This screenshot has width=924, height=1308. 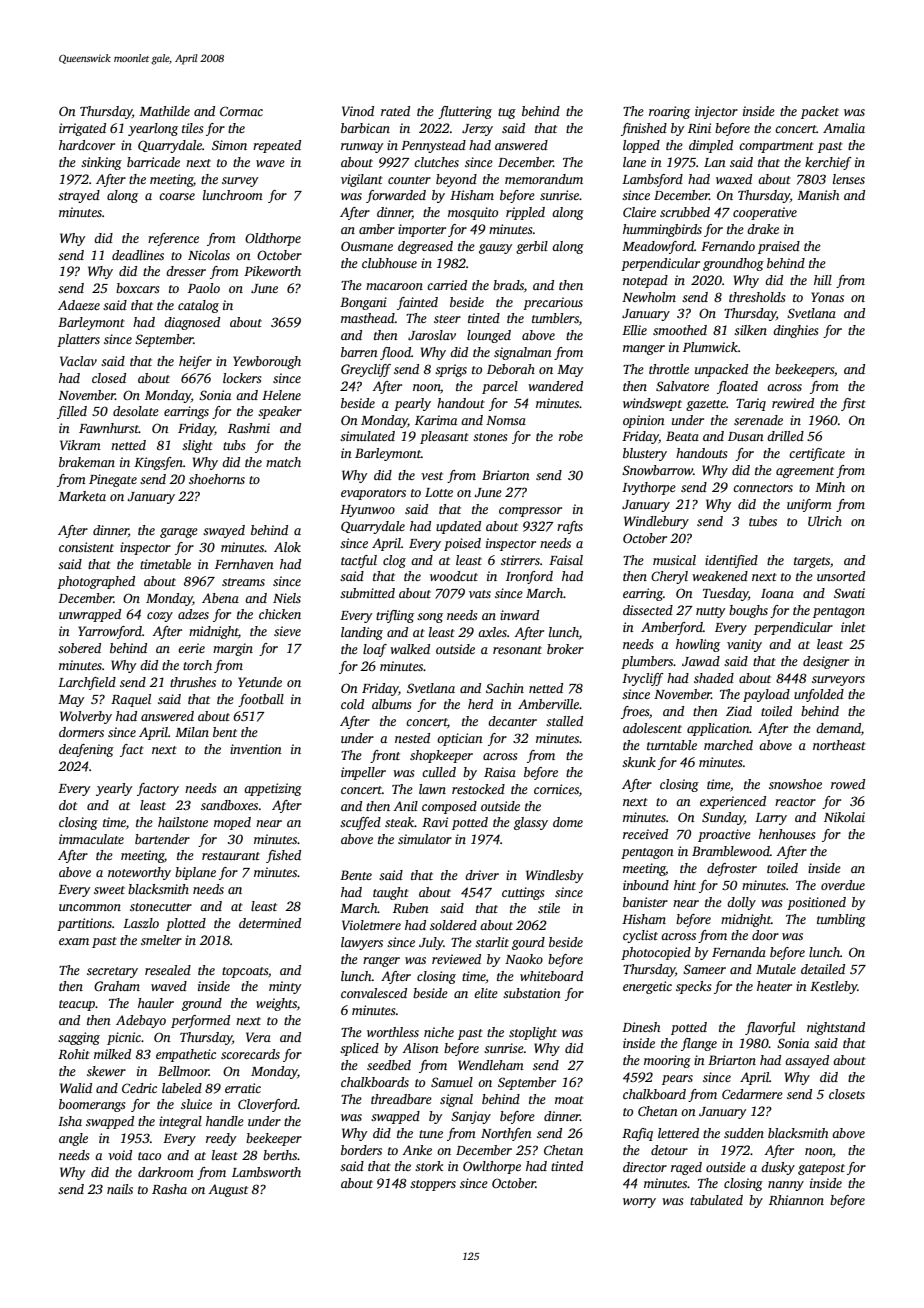 What do you see at coordinates (394, 286) in the screenshot?
I see `macaroon` at bounding box center [394, 286].
